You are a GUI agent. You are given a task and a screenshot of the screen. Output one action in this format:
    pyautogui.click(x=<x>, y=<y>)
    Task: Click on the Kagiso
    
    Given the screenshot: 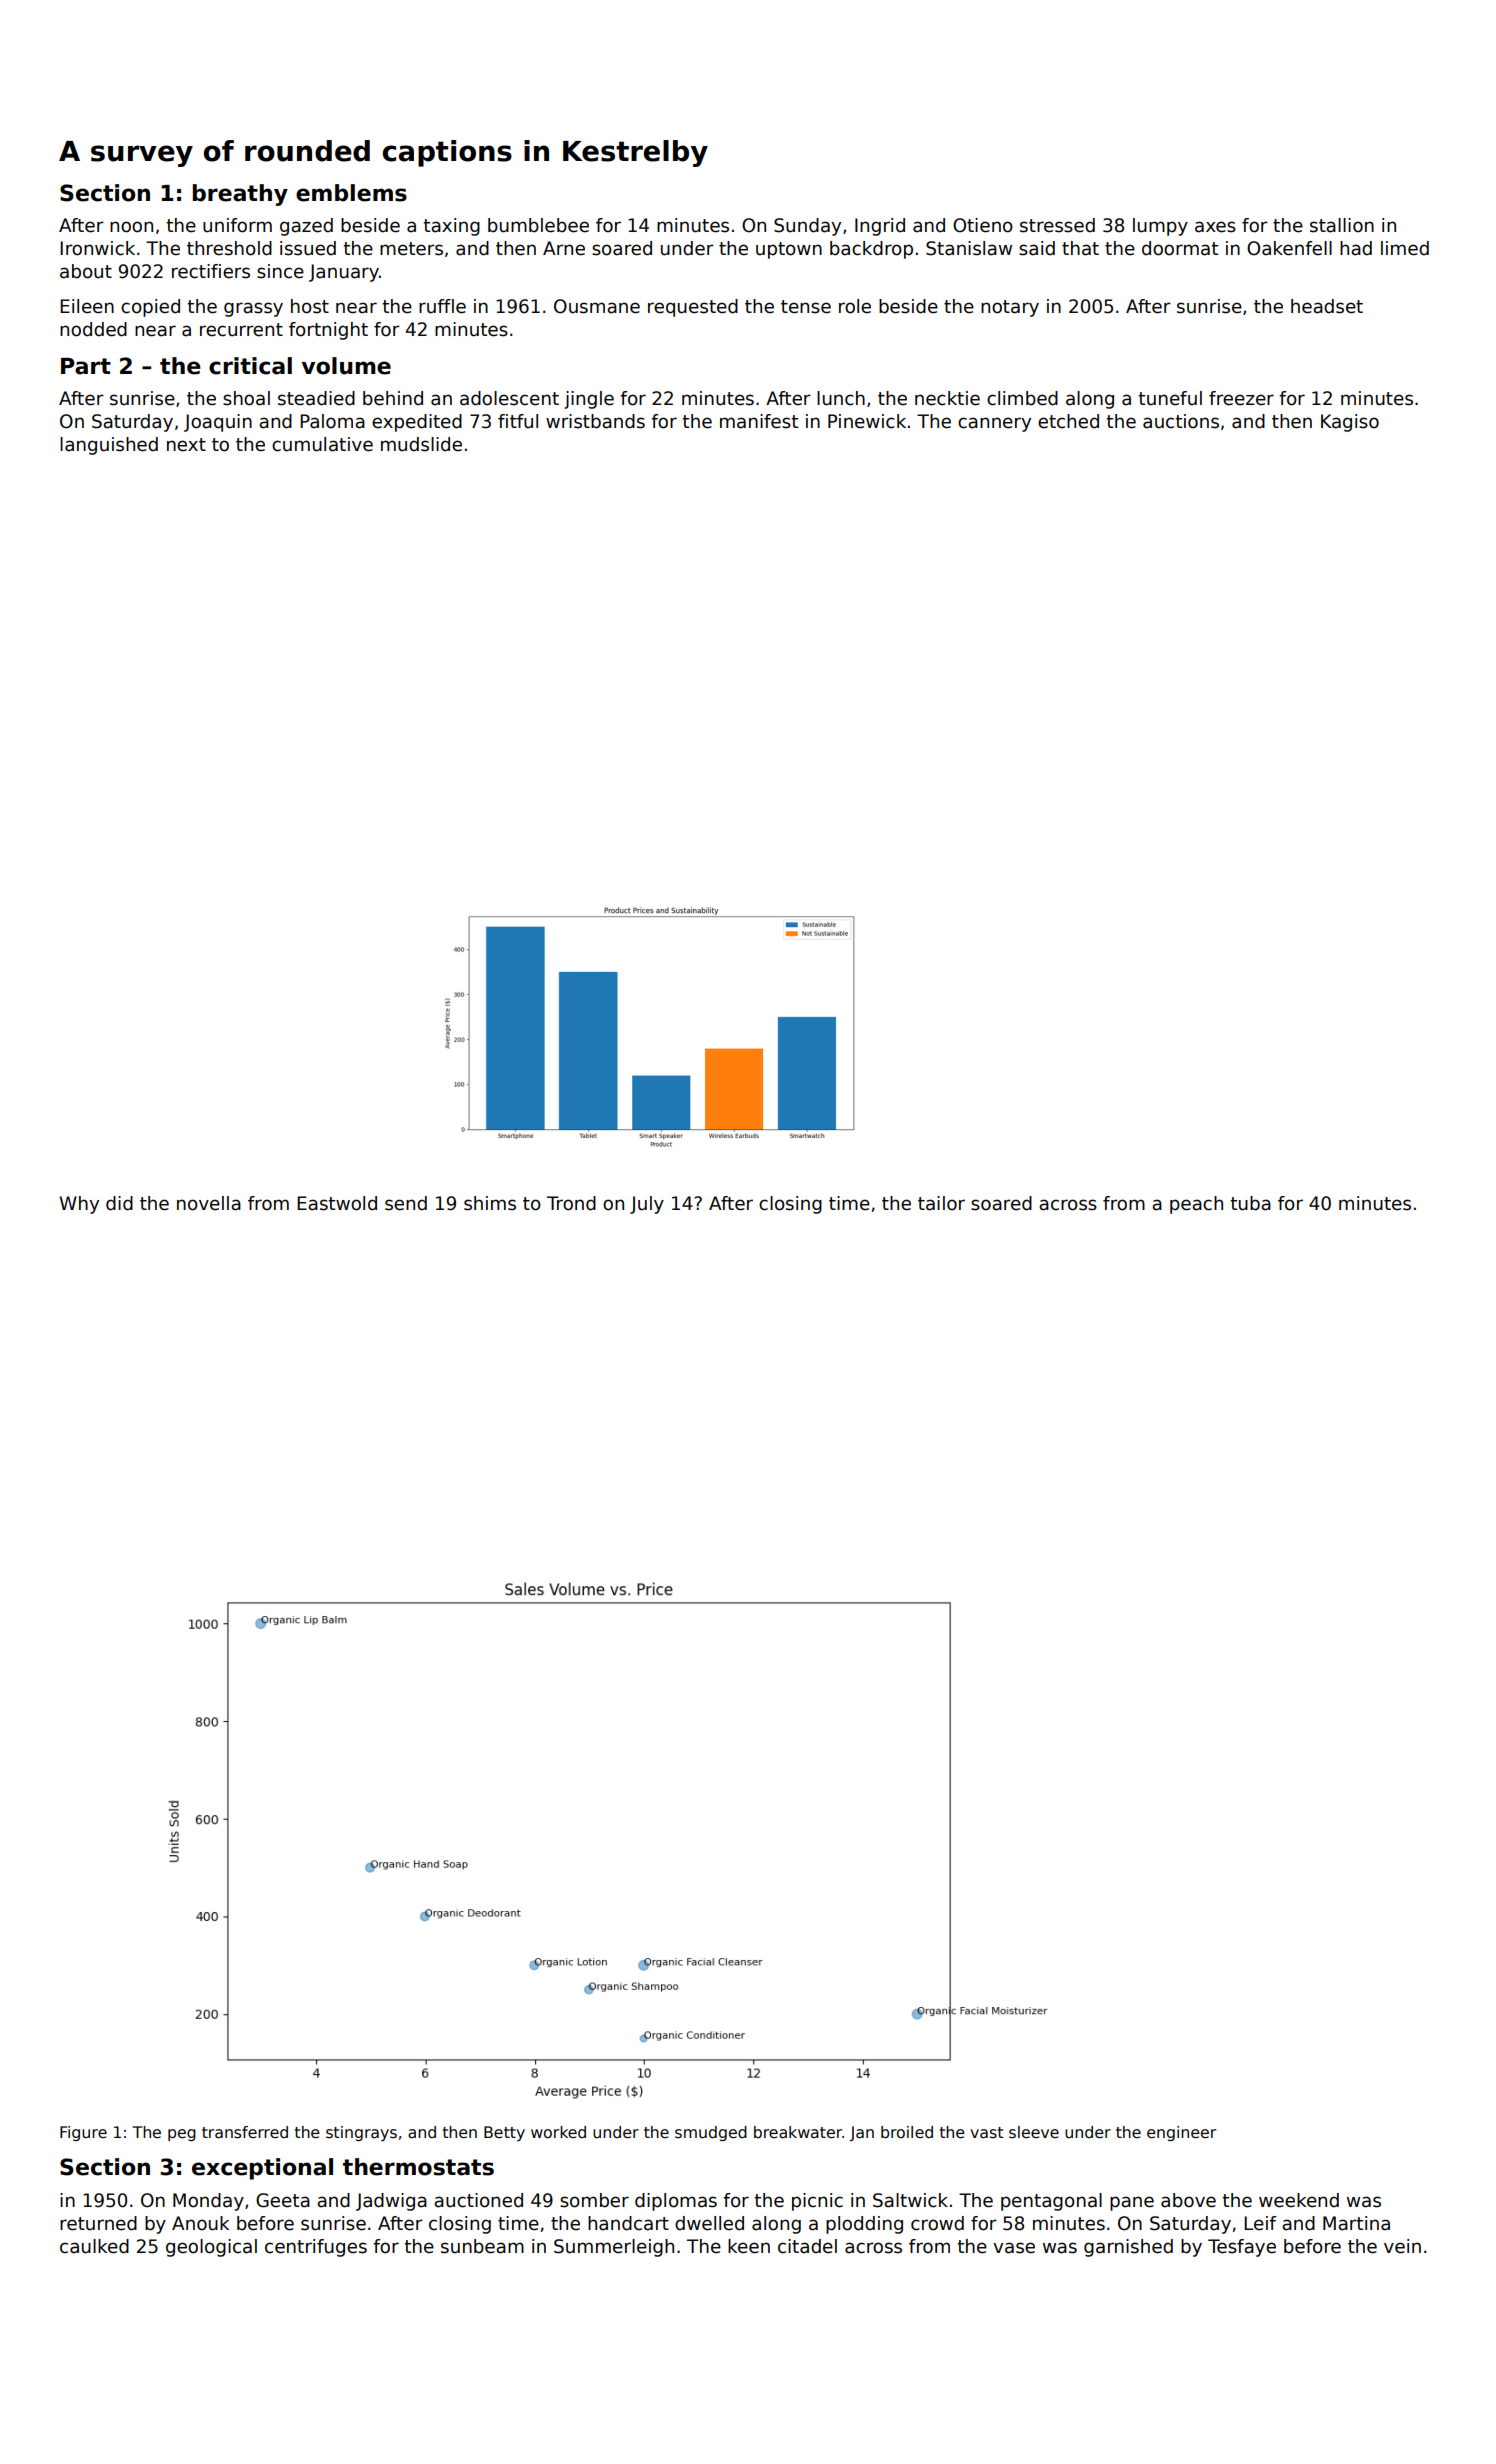 What is the action you would take?
    pyautogui.click(x=1350, y=423)
